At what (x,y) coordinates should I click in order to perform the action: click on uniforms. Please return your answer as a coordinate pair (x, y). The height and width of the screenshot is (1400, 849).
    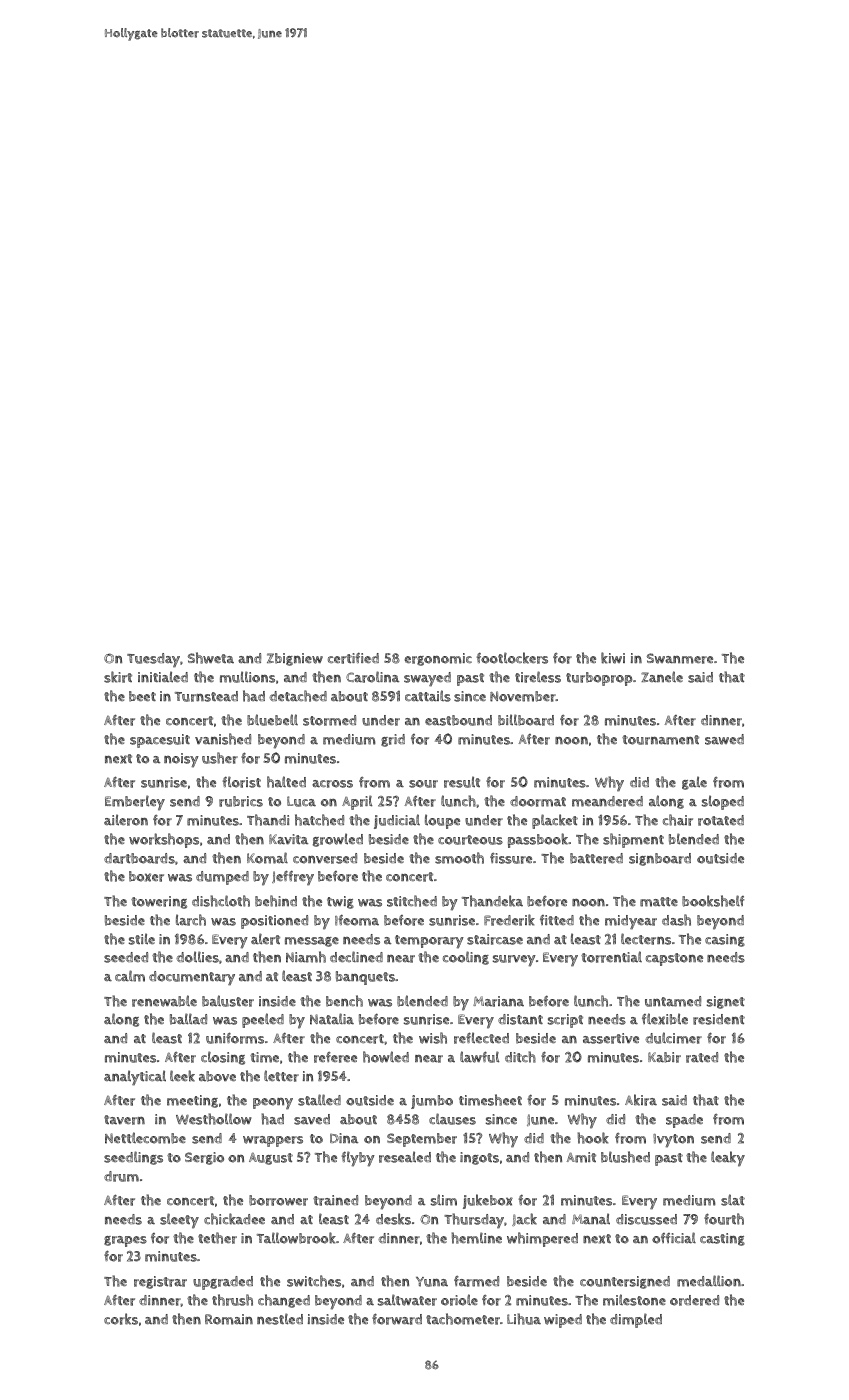
    Looking at the image, I should click on (235, 1038).
